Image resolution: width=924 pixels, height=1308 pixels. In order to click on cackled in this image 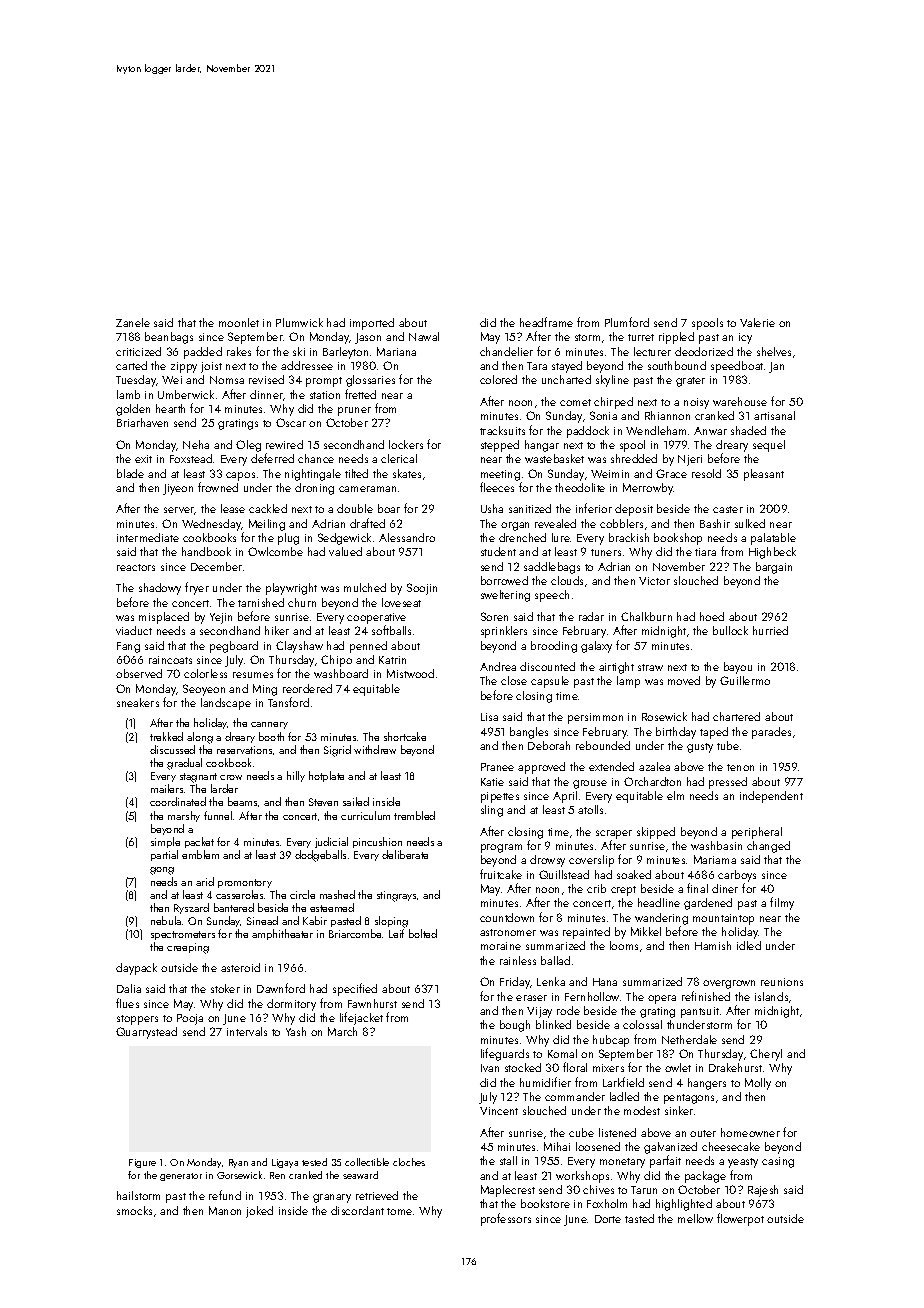, I will do `click(268, 508)`.
